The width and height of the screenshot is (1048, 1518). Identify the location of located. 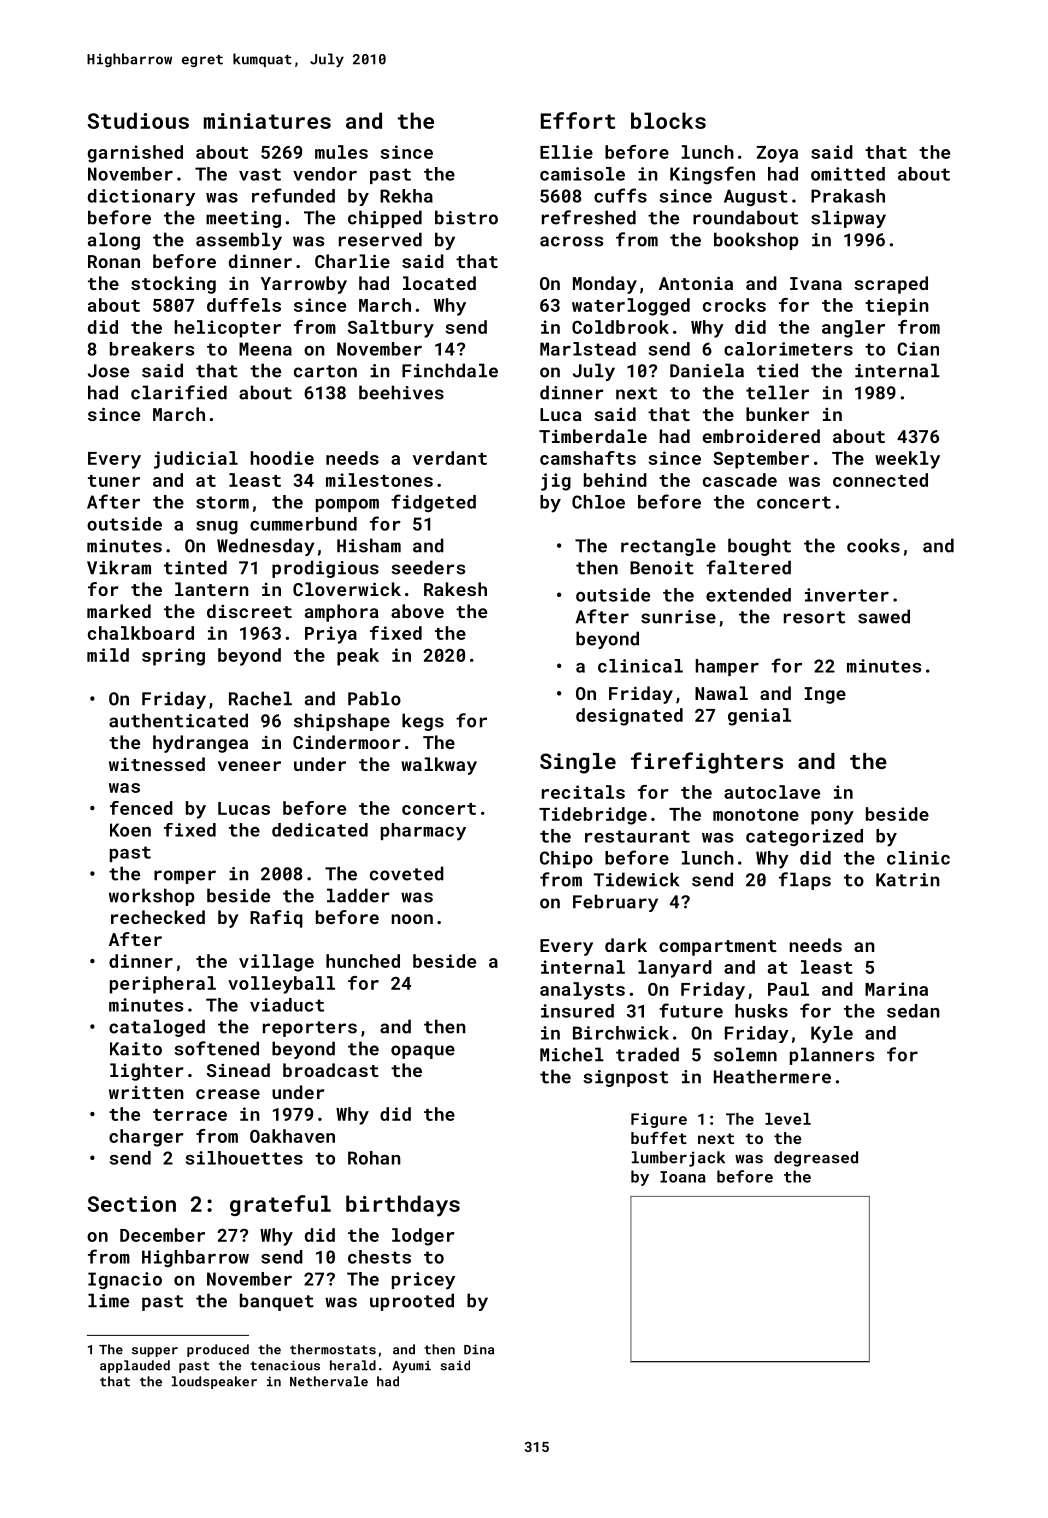
(439, 283).
